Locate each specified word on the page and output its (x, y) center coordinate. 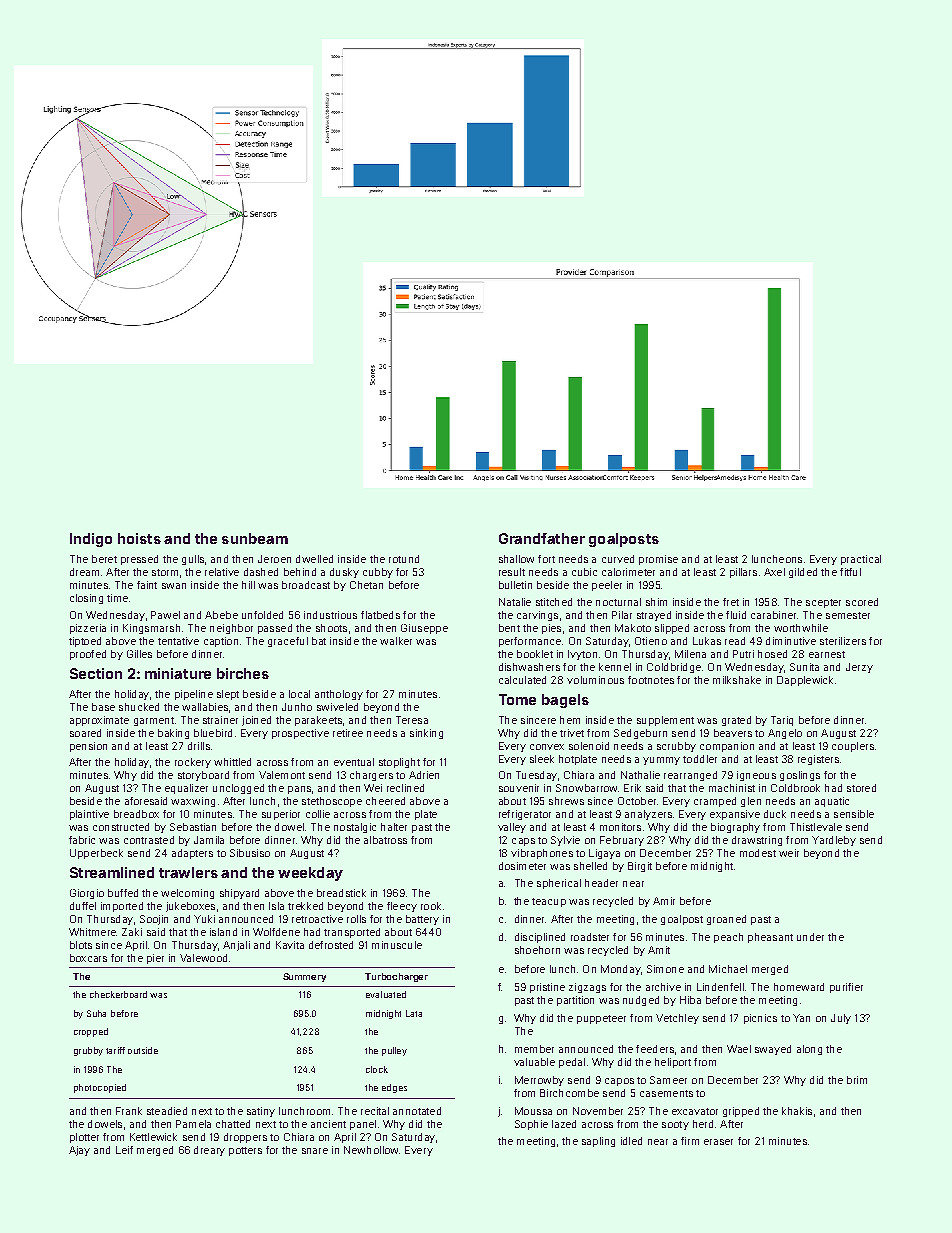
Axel (774, 572)
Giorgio (87, 894)
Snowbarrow (586, 788)
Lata (414, 1013)
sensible (854, 814)
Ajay (79, 1151)
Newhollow (371, 1150)
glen (751, 802)
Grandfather (542, 538)
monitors (620, 827)
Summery (304, 977)
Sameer (668, 1080)
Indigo (91, 540)
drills (199, 746)
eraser (718, 1142)
